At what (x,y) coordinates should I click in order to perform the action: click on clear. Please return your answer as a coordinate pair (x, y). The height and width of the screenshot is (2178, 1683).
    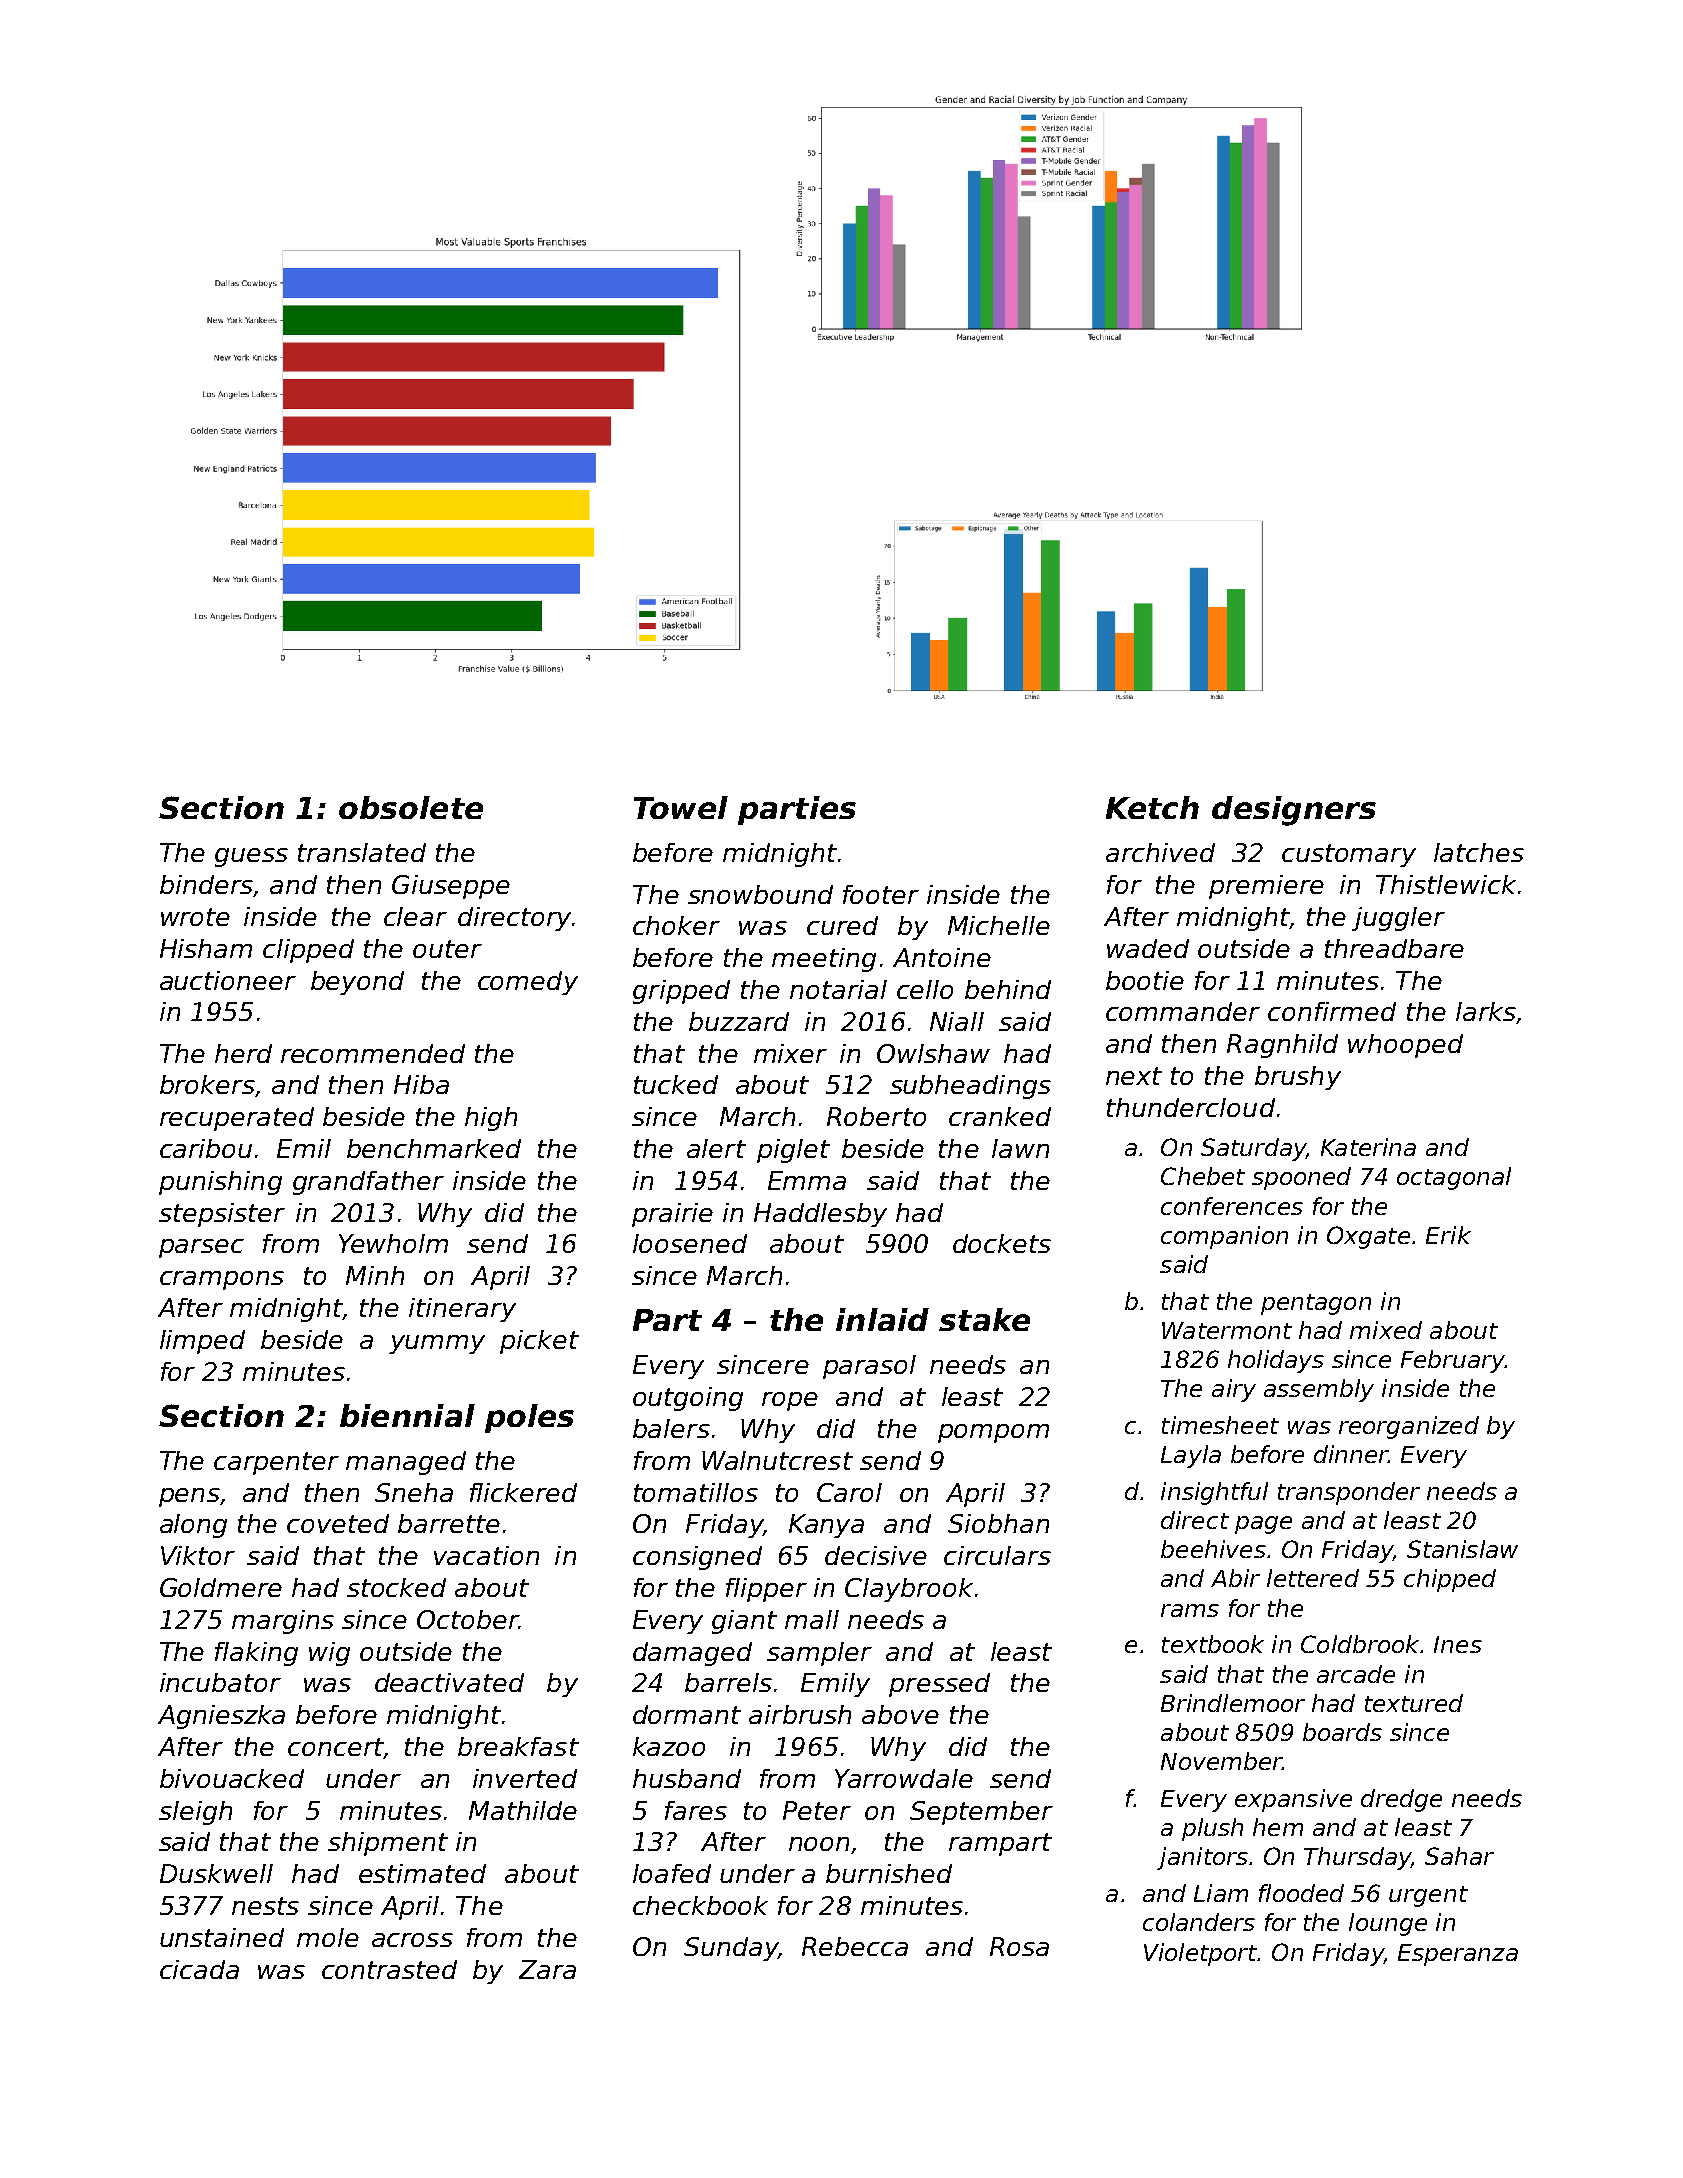
    Looking at the image, I should click on (415, 916).
